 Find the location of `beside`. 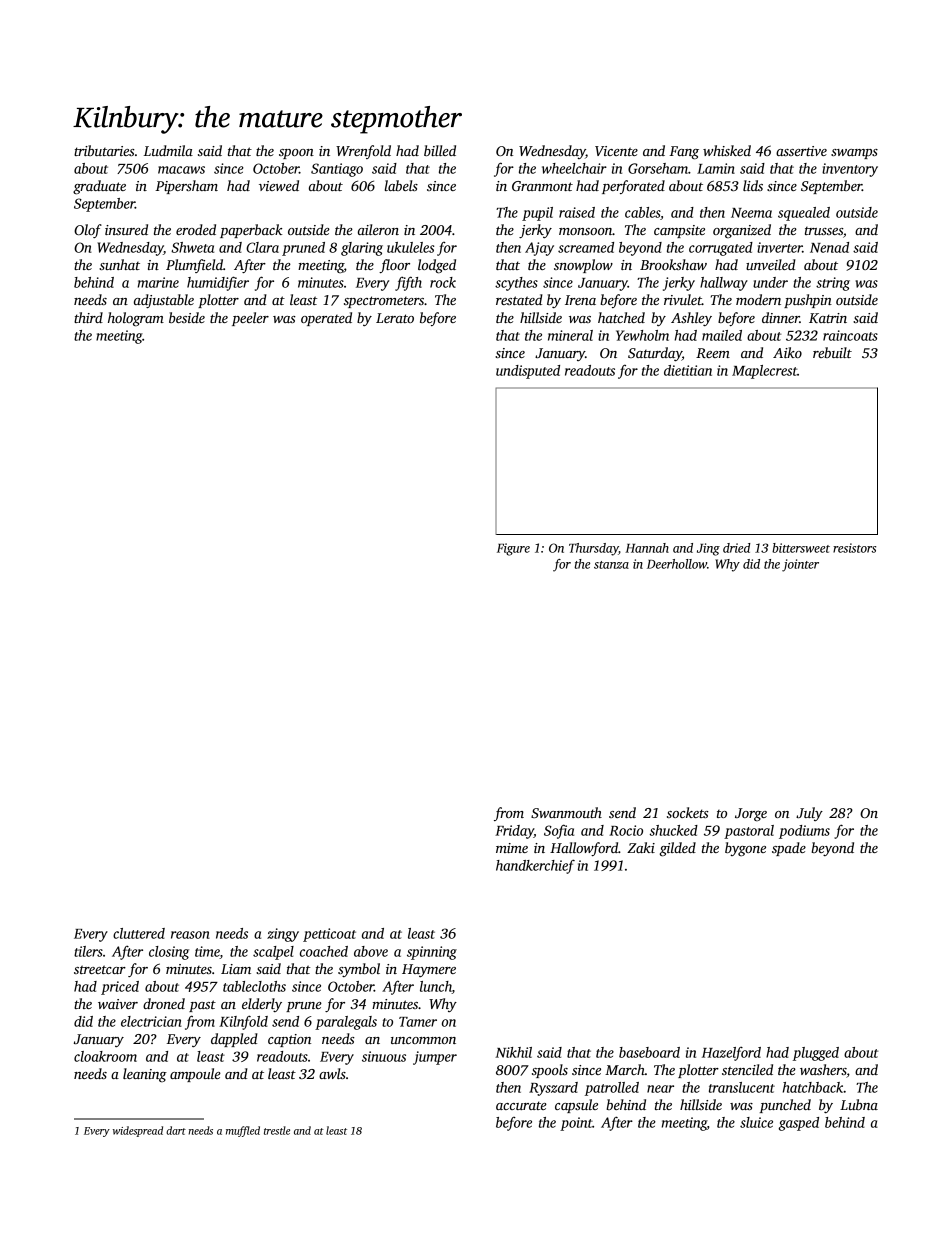

beside is located at coordinates (187, 317).
